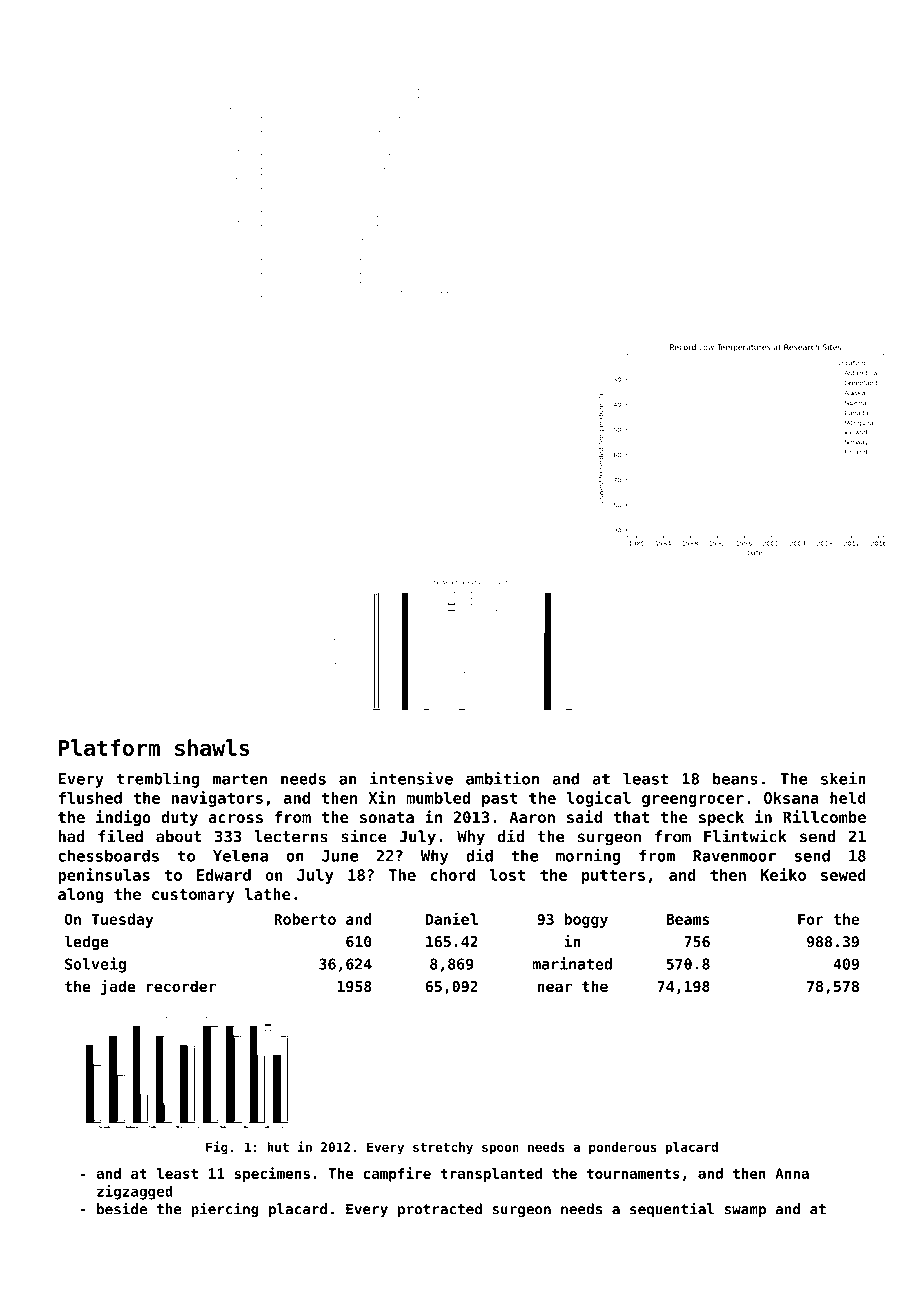  What do you see at coordinates (572, 963) in the document?
I see `marinated` at bounding box center [572, 963].
